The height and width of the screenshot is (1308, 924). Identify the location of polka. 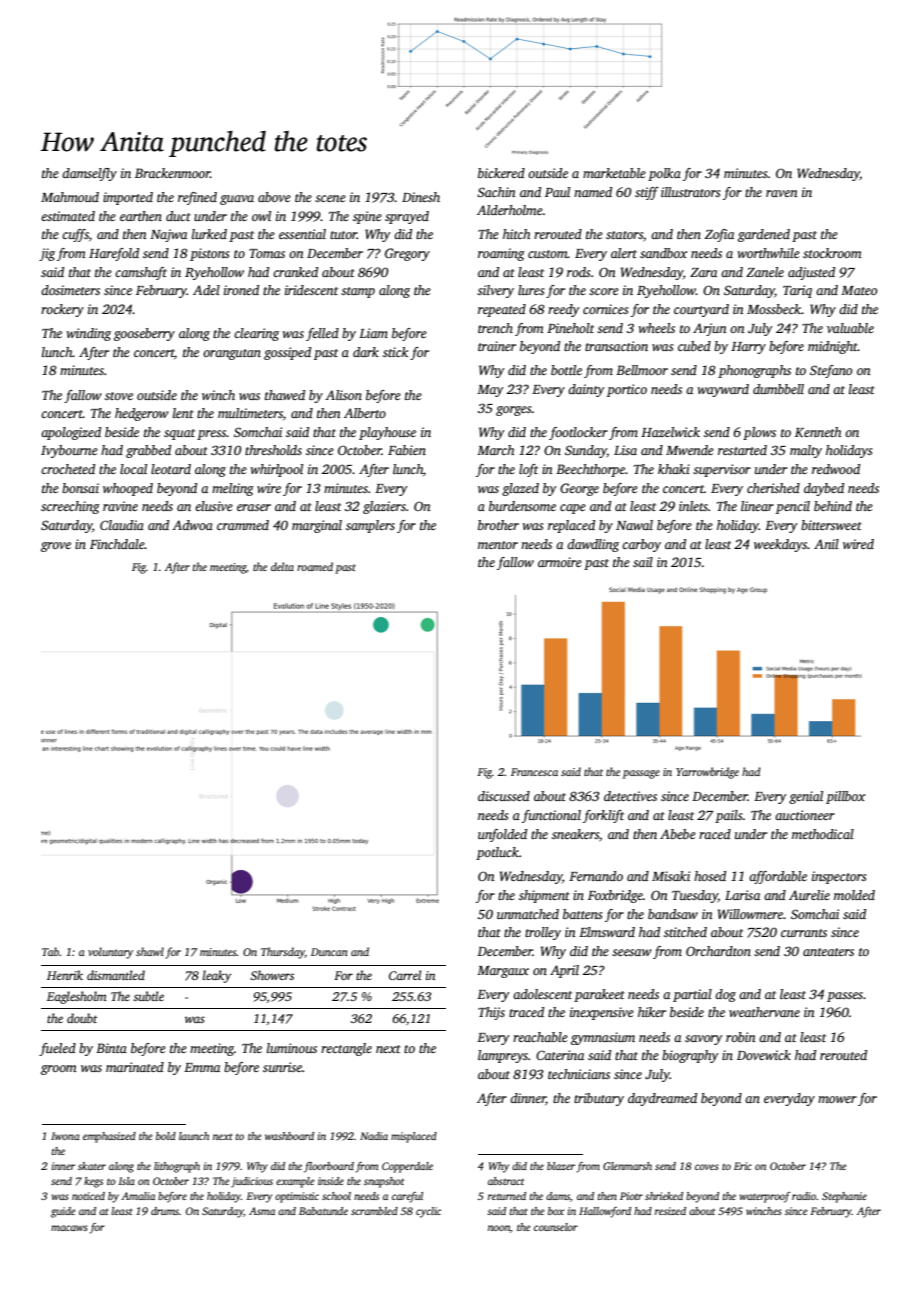
(664, 174).
